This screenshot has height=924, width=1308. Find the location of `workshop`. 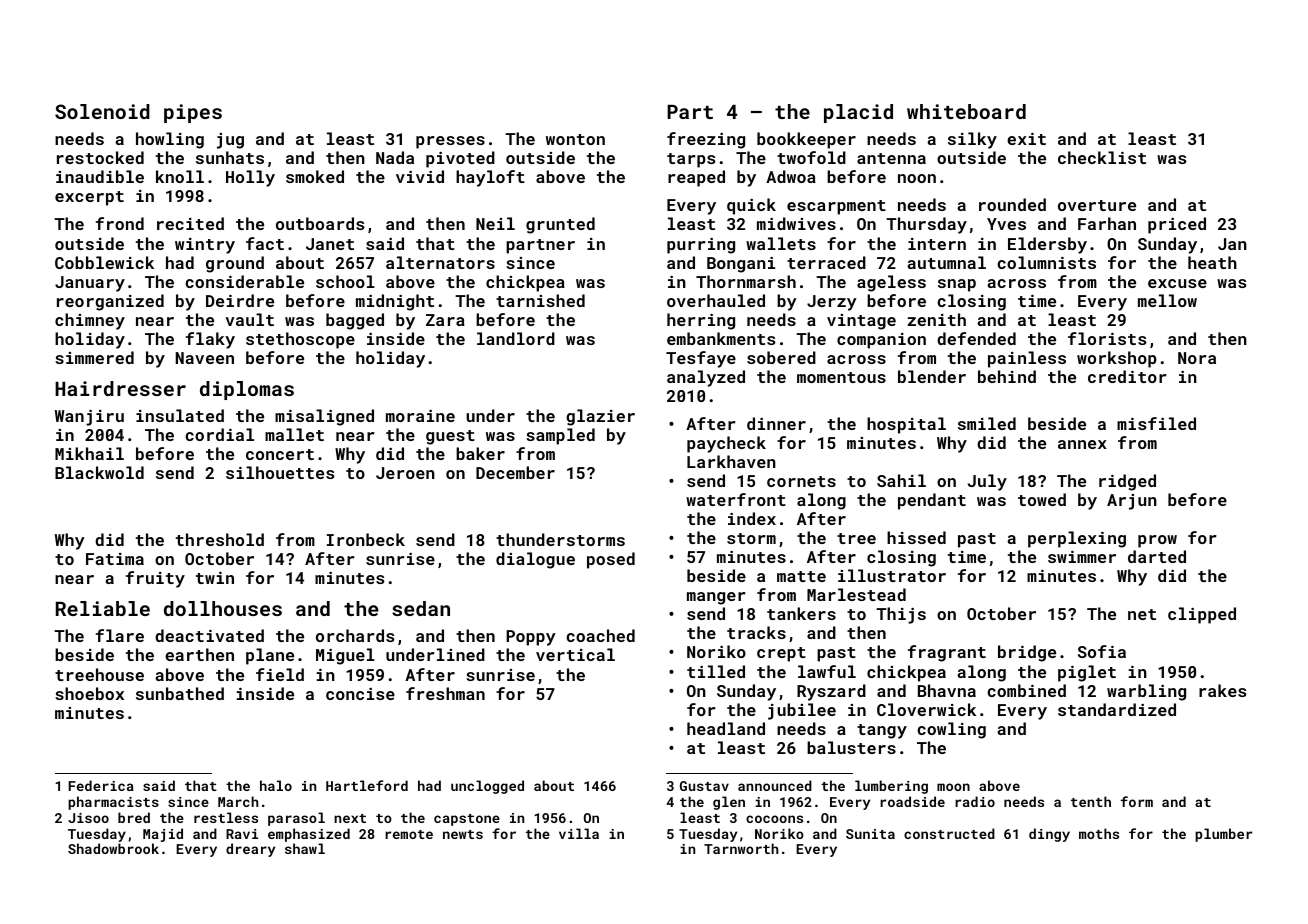

workshop is located at coordinates (1117, 359).
